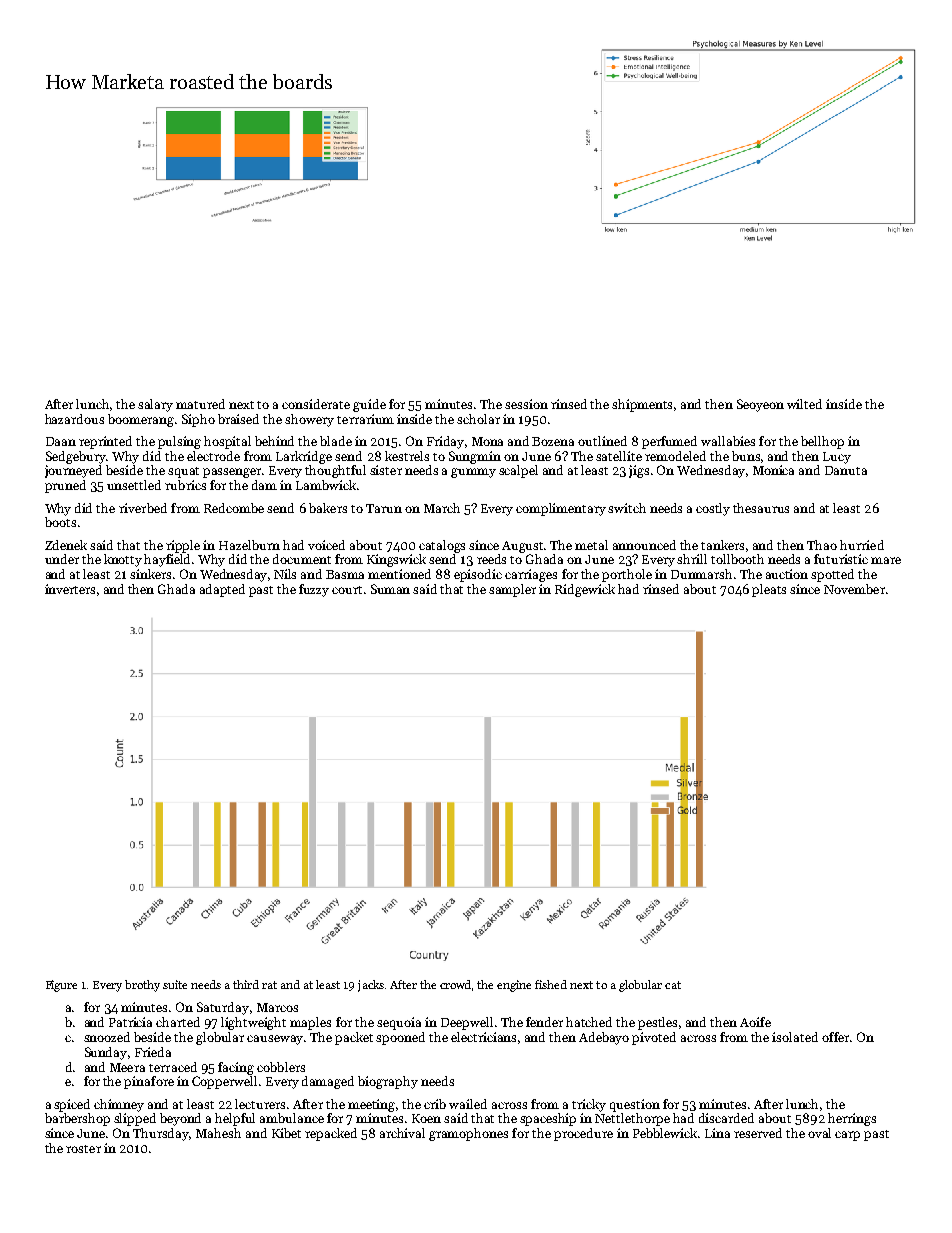 The height and width of the screenshot is (1233, 952). What do you see at coordinates (758, 1133) in the screenshot?
I see `reserved` at bounding box center [758, 1133].
